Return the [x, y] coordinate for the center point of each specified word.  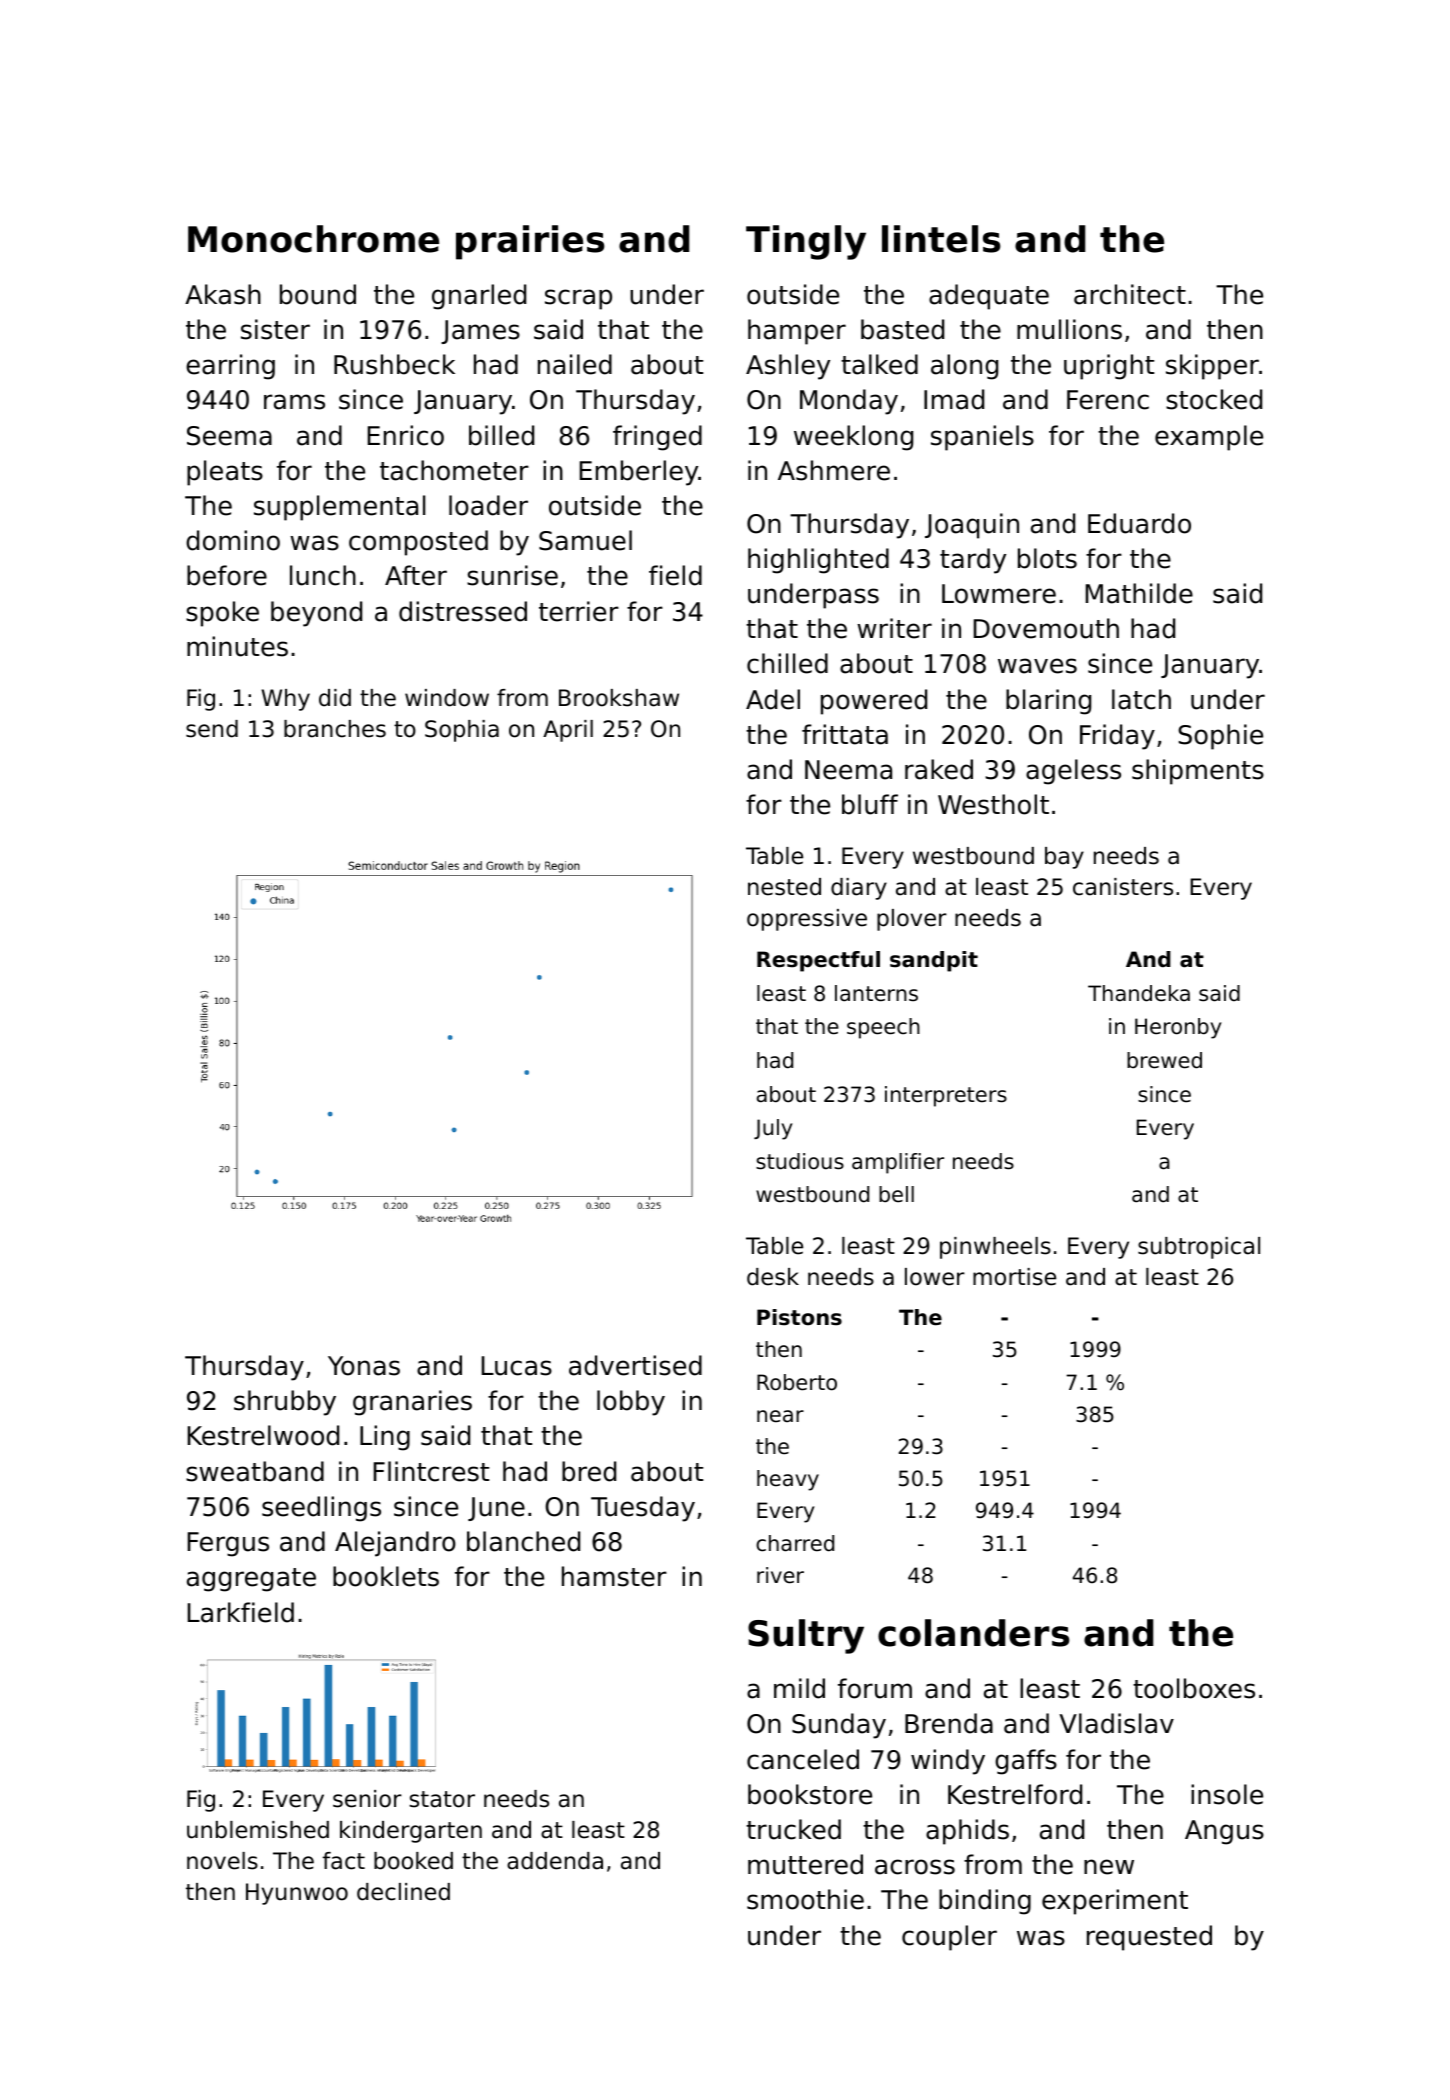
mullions [1069, 329]
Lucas [517, 1366]
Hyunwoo [297, 1894]
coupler [949, 1938]
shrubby [285, 1403]
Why [285, 700]
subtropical [1199, 1248]
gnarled [479, 297]
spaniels [982, 438]
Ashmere [834, 470]
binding [985, 1902]
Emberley [639, 473]
